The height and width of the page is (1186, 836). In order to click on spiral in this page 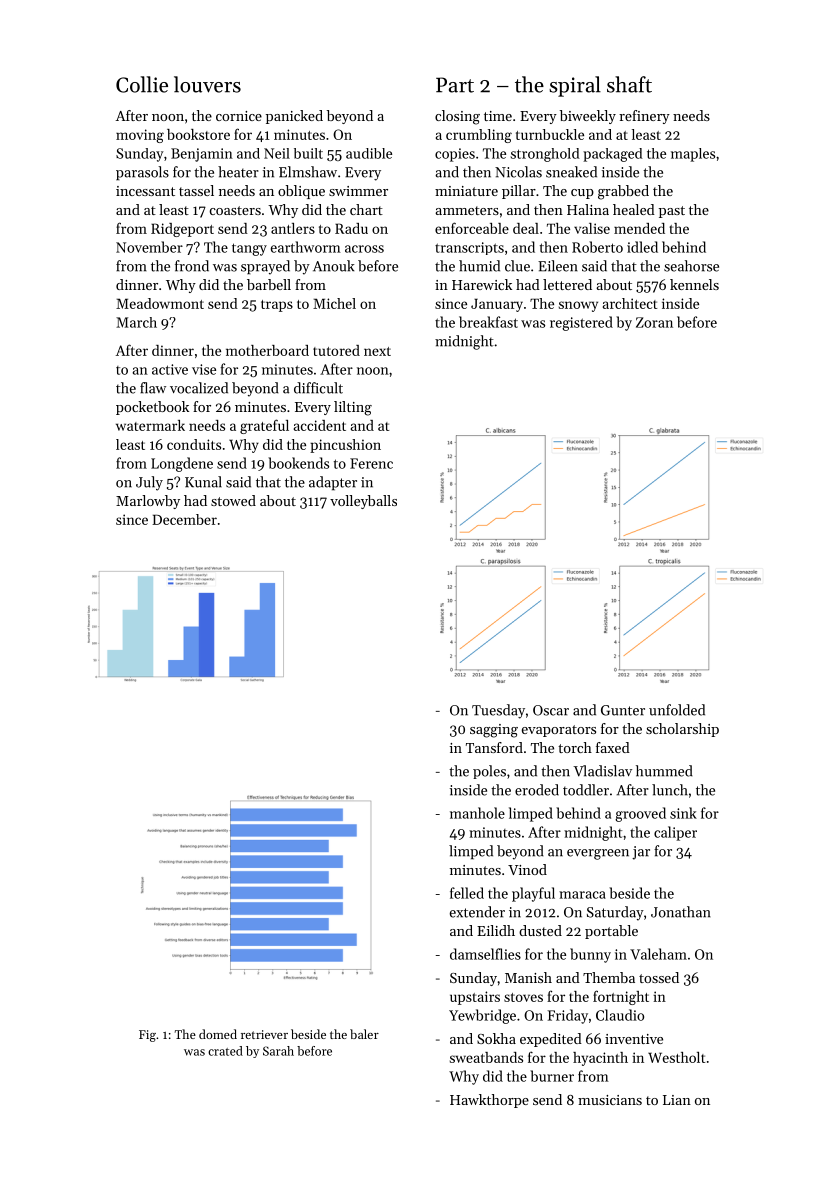, I will do `click(575, 86)`.
